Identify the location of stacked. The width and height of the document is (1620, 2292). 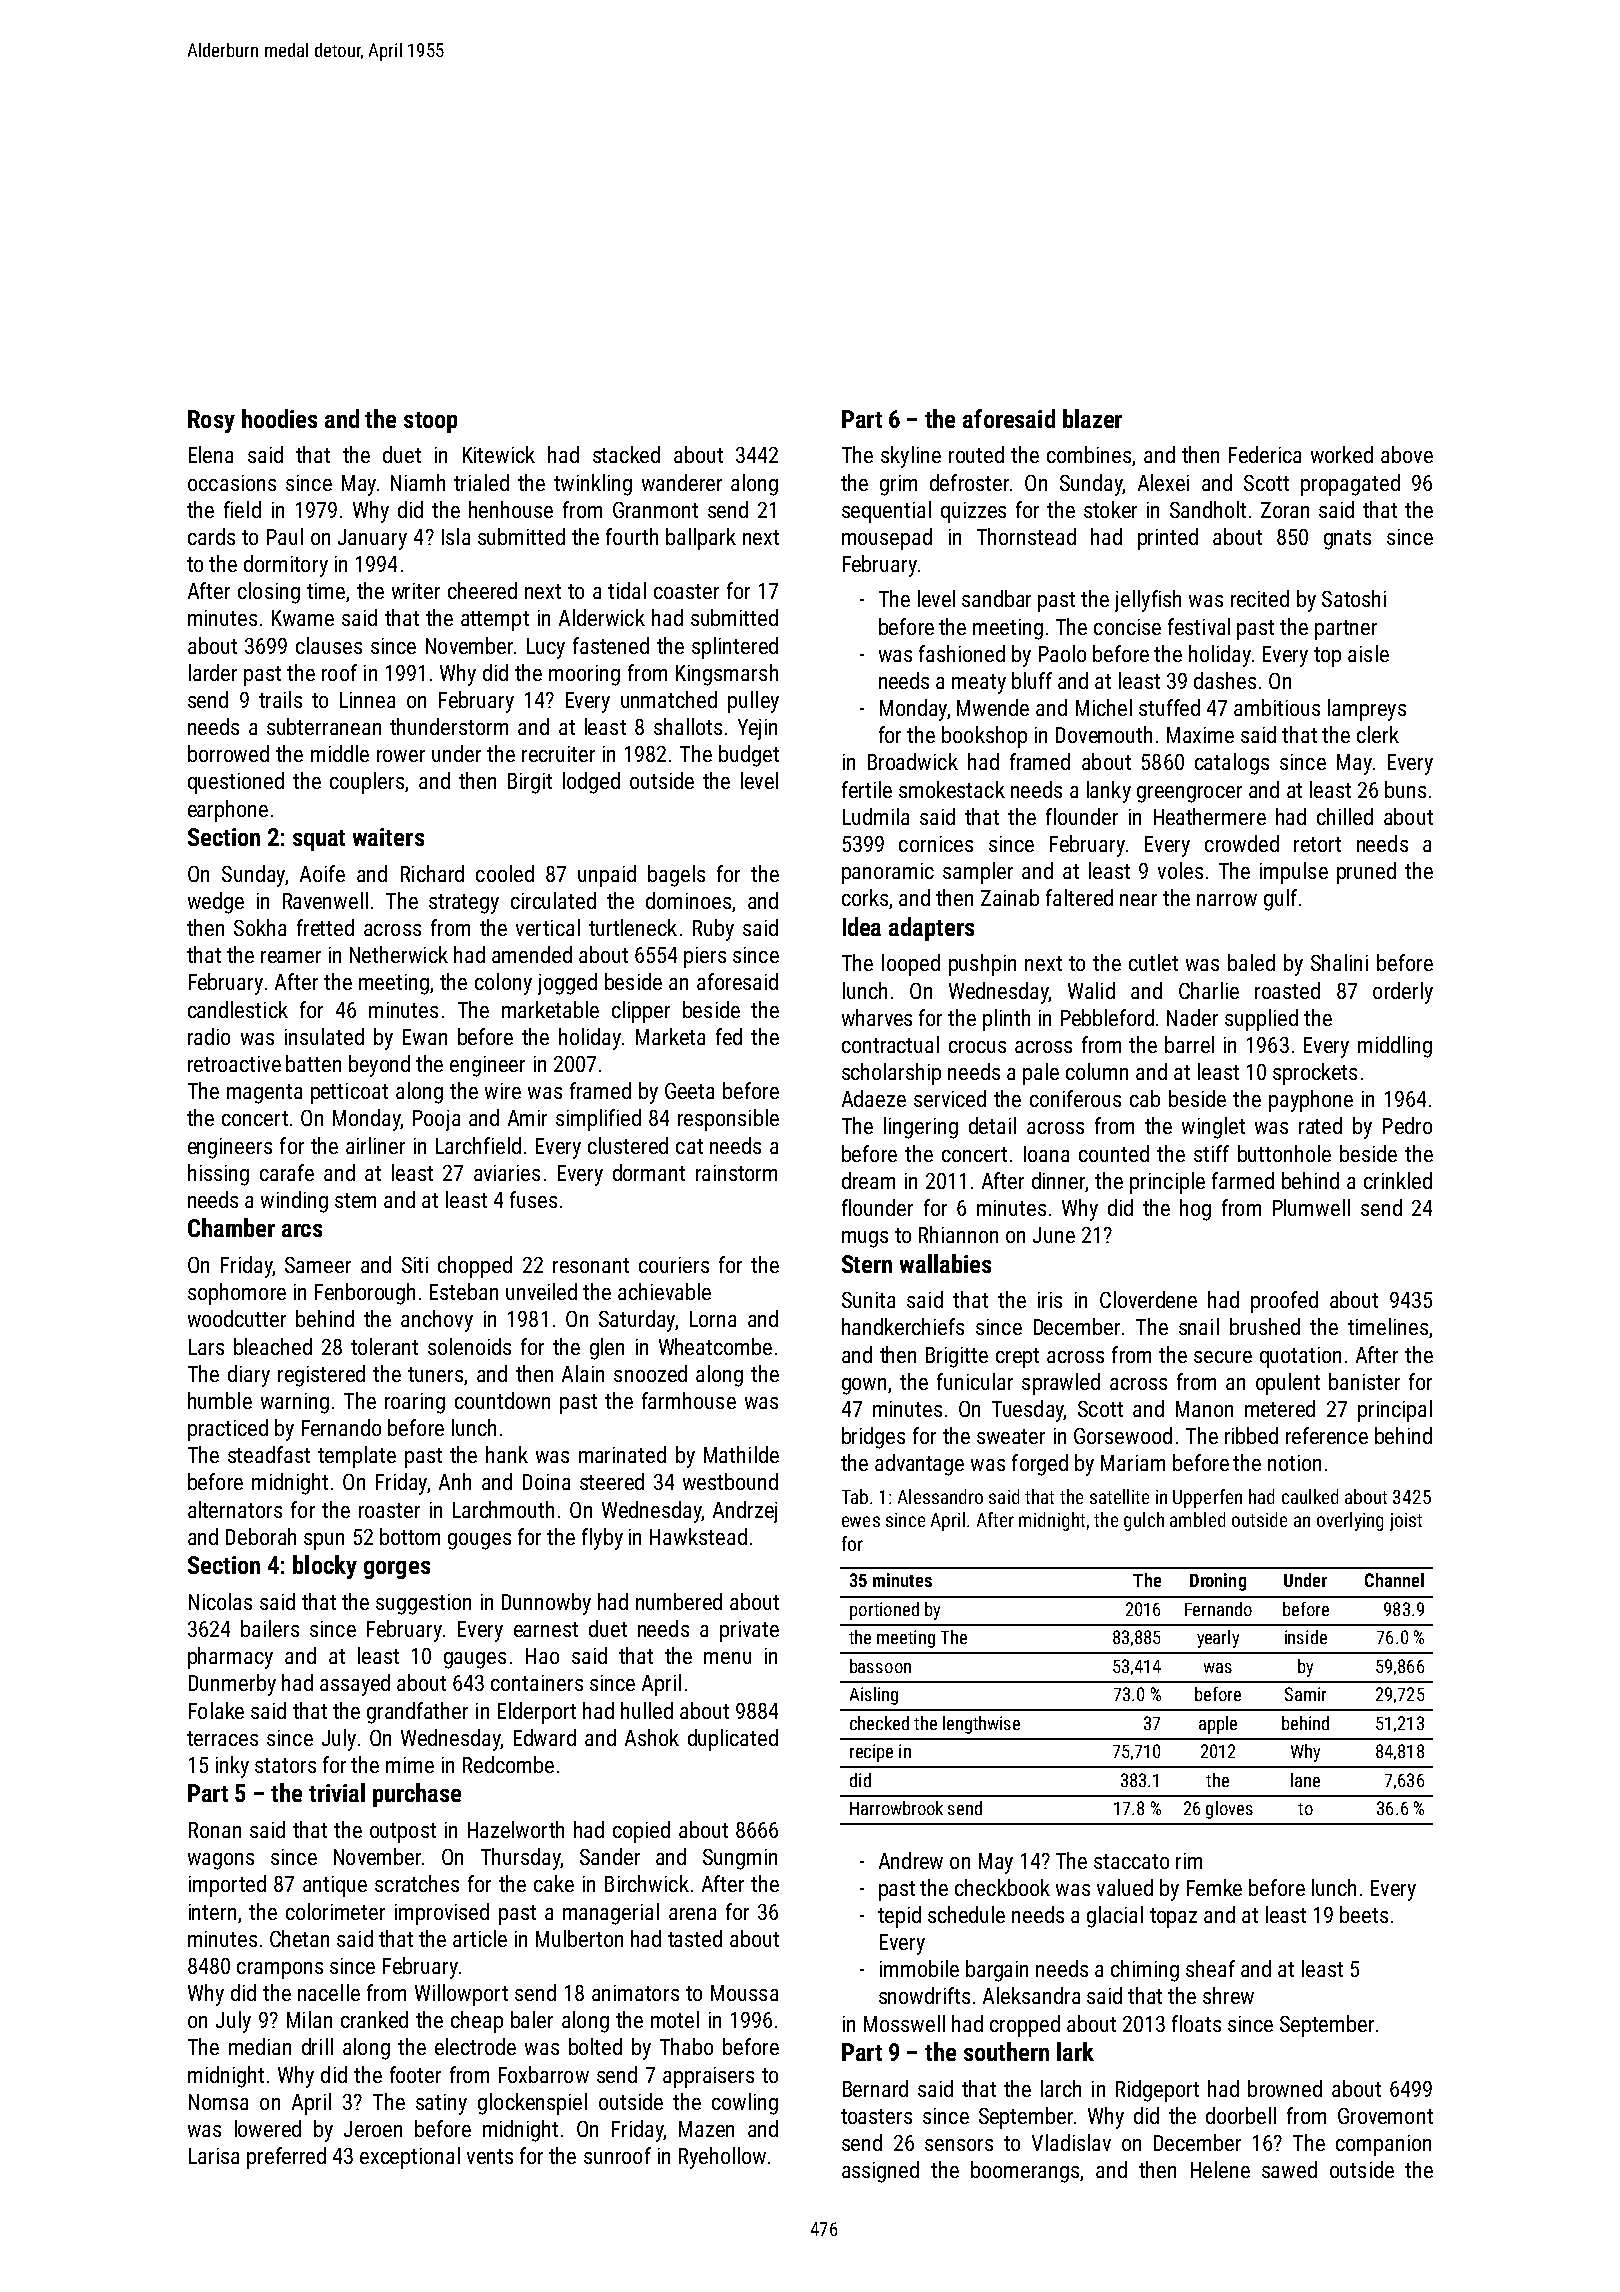
(626, 454).
